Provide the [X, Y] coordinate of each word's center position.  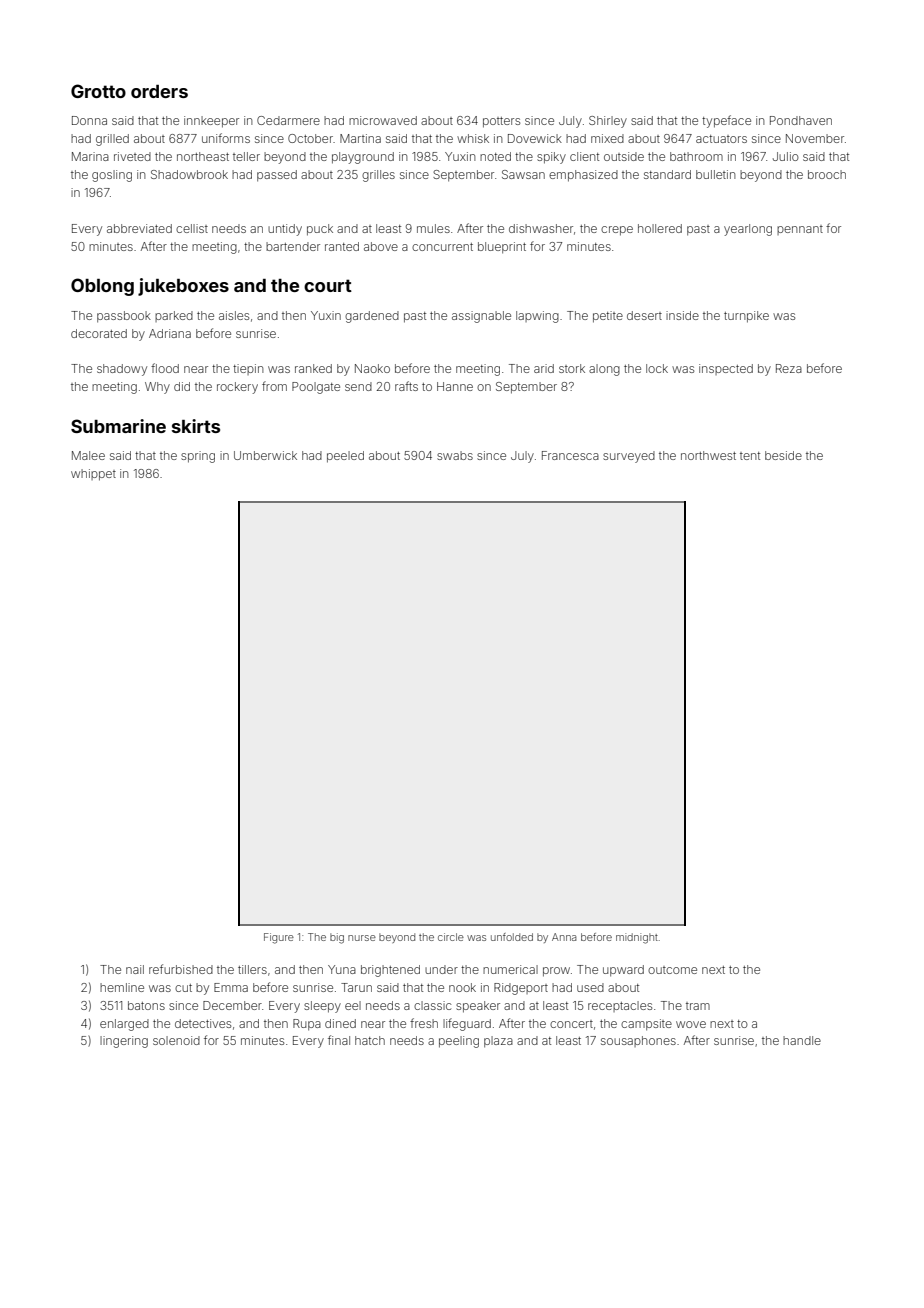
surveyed [629, 457]
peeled [345, 457]
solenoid [176, 1040]
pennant [800, 230]
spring [198, 457]
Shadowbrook [189, 174]
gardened [372, 317]
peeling [459, 1042]
